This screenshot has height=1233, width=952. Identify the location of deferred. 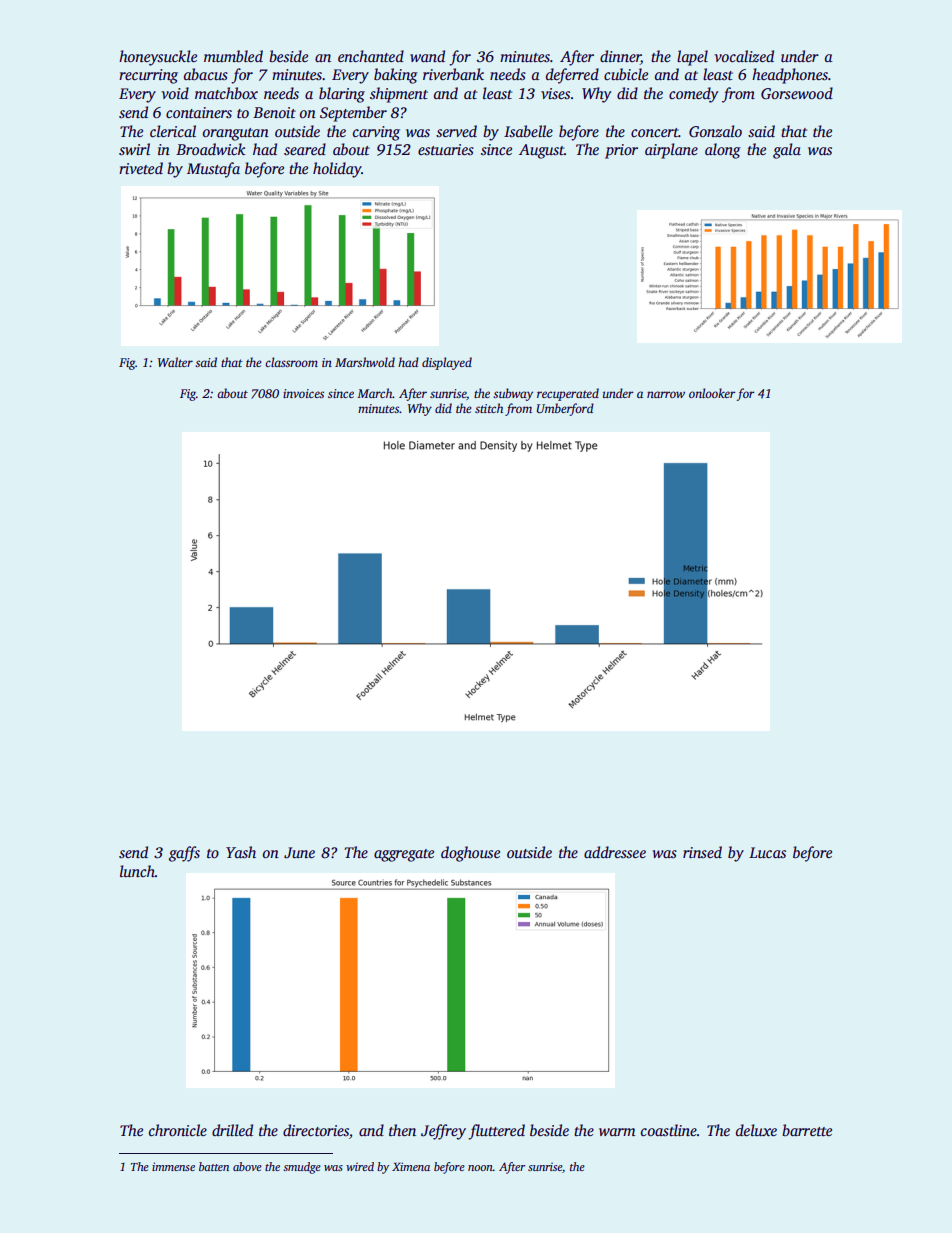
(572, 76).
